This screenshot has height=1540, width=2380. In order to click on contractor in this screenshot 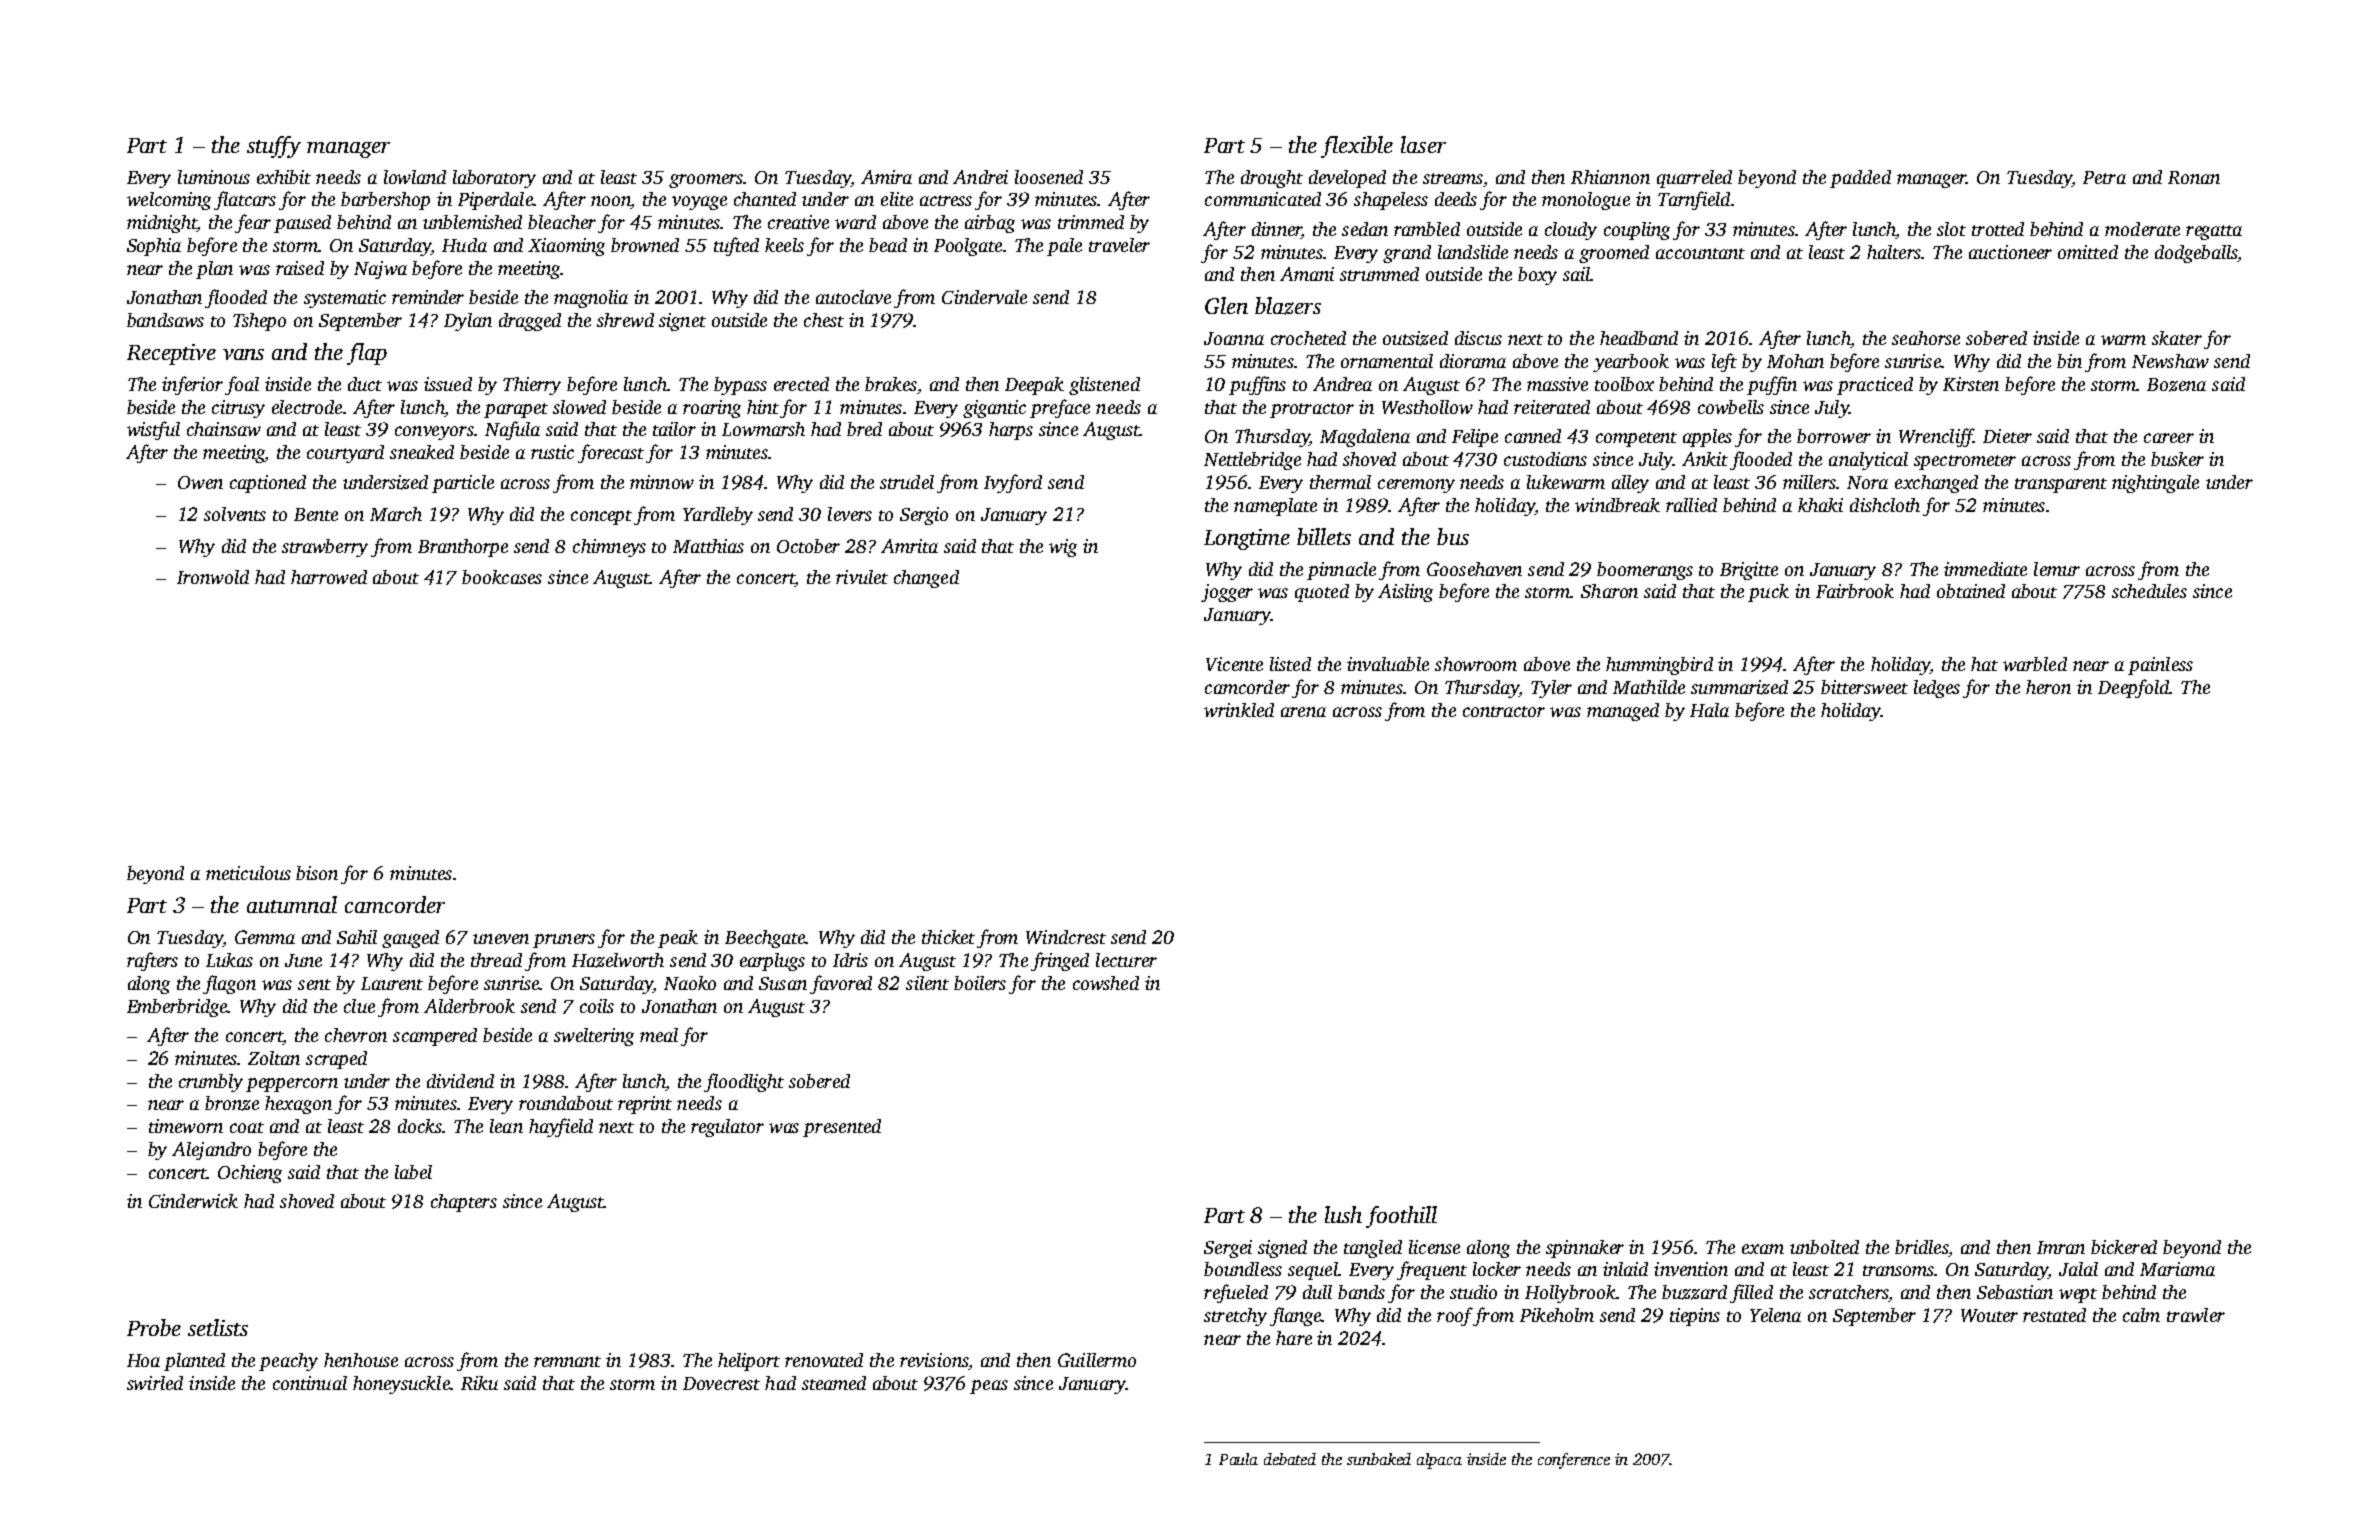, I will do `click(1504, 711)`.
